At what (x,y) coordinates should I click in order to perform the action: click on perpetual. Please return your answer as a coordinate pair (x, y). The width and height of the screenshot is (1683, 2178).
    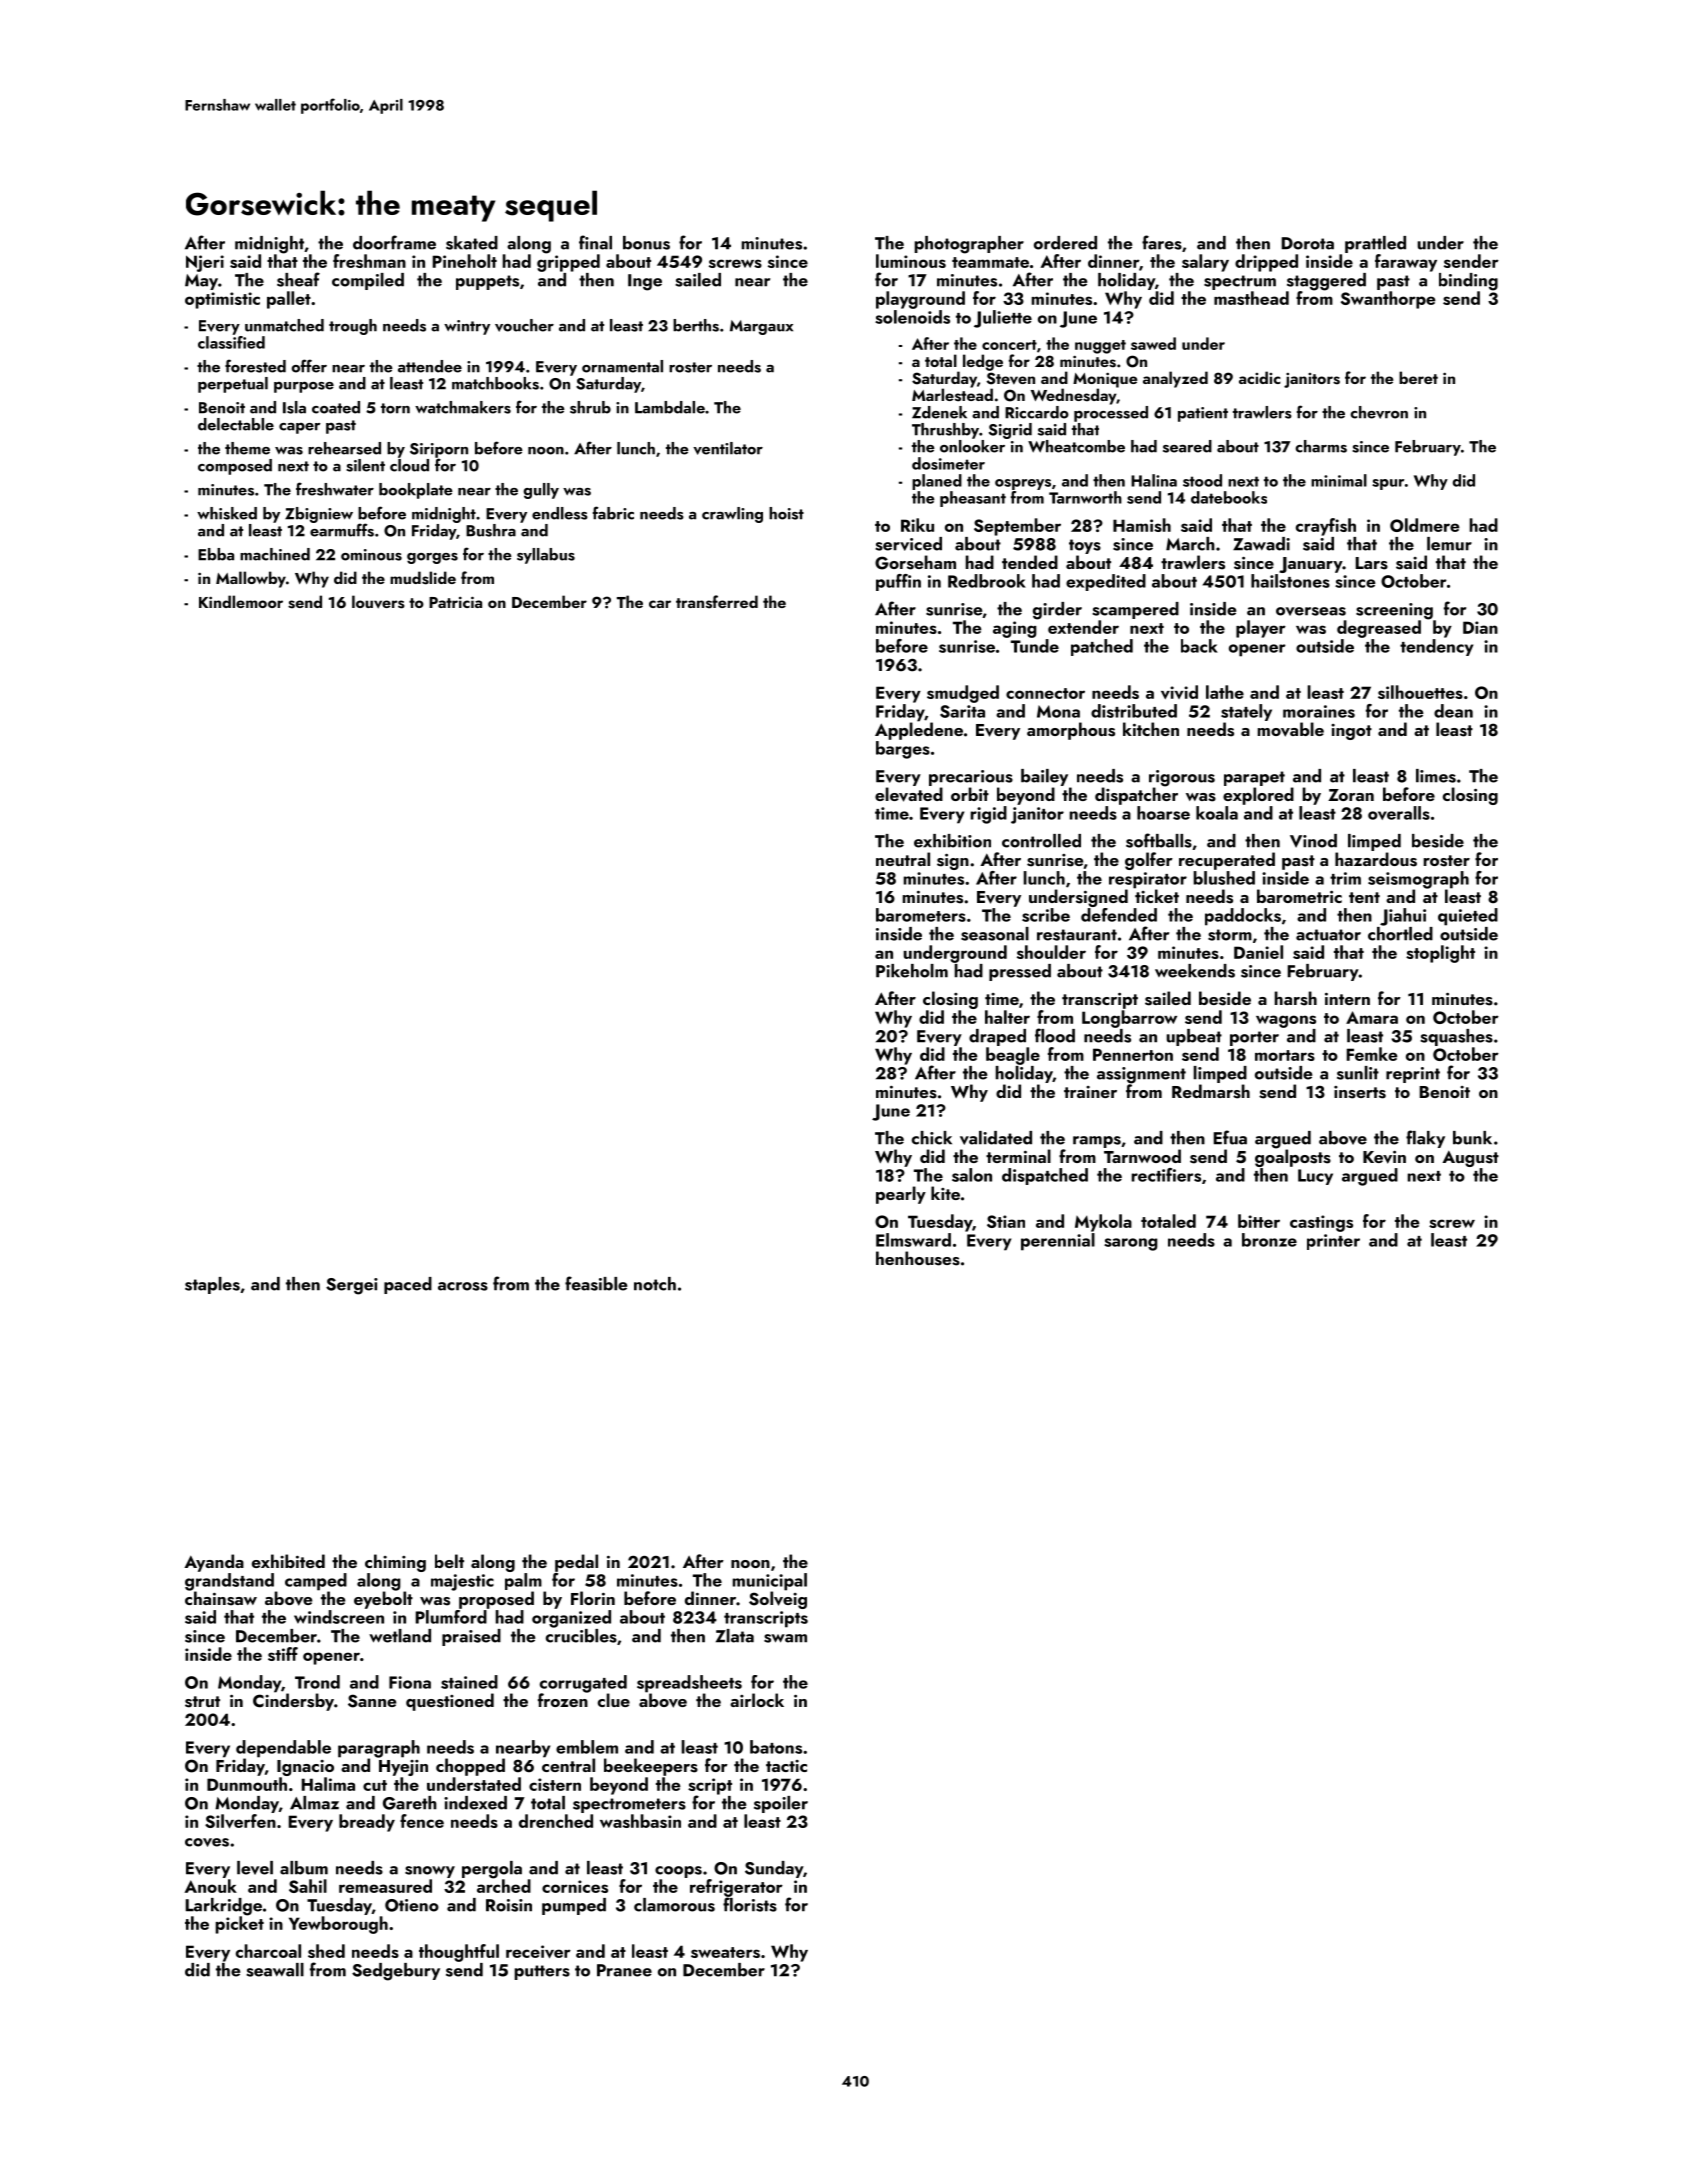
    Looking at the image, I should click on (233, 385).
